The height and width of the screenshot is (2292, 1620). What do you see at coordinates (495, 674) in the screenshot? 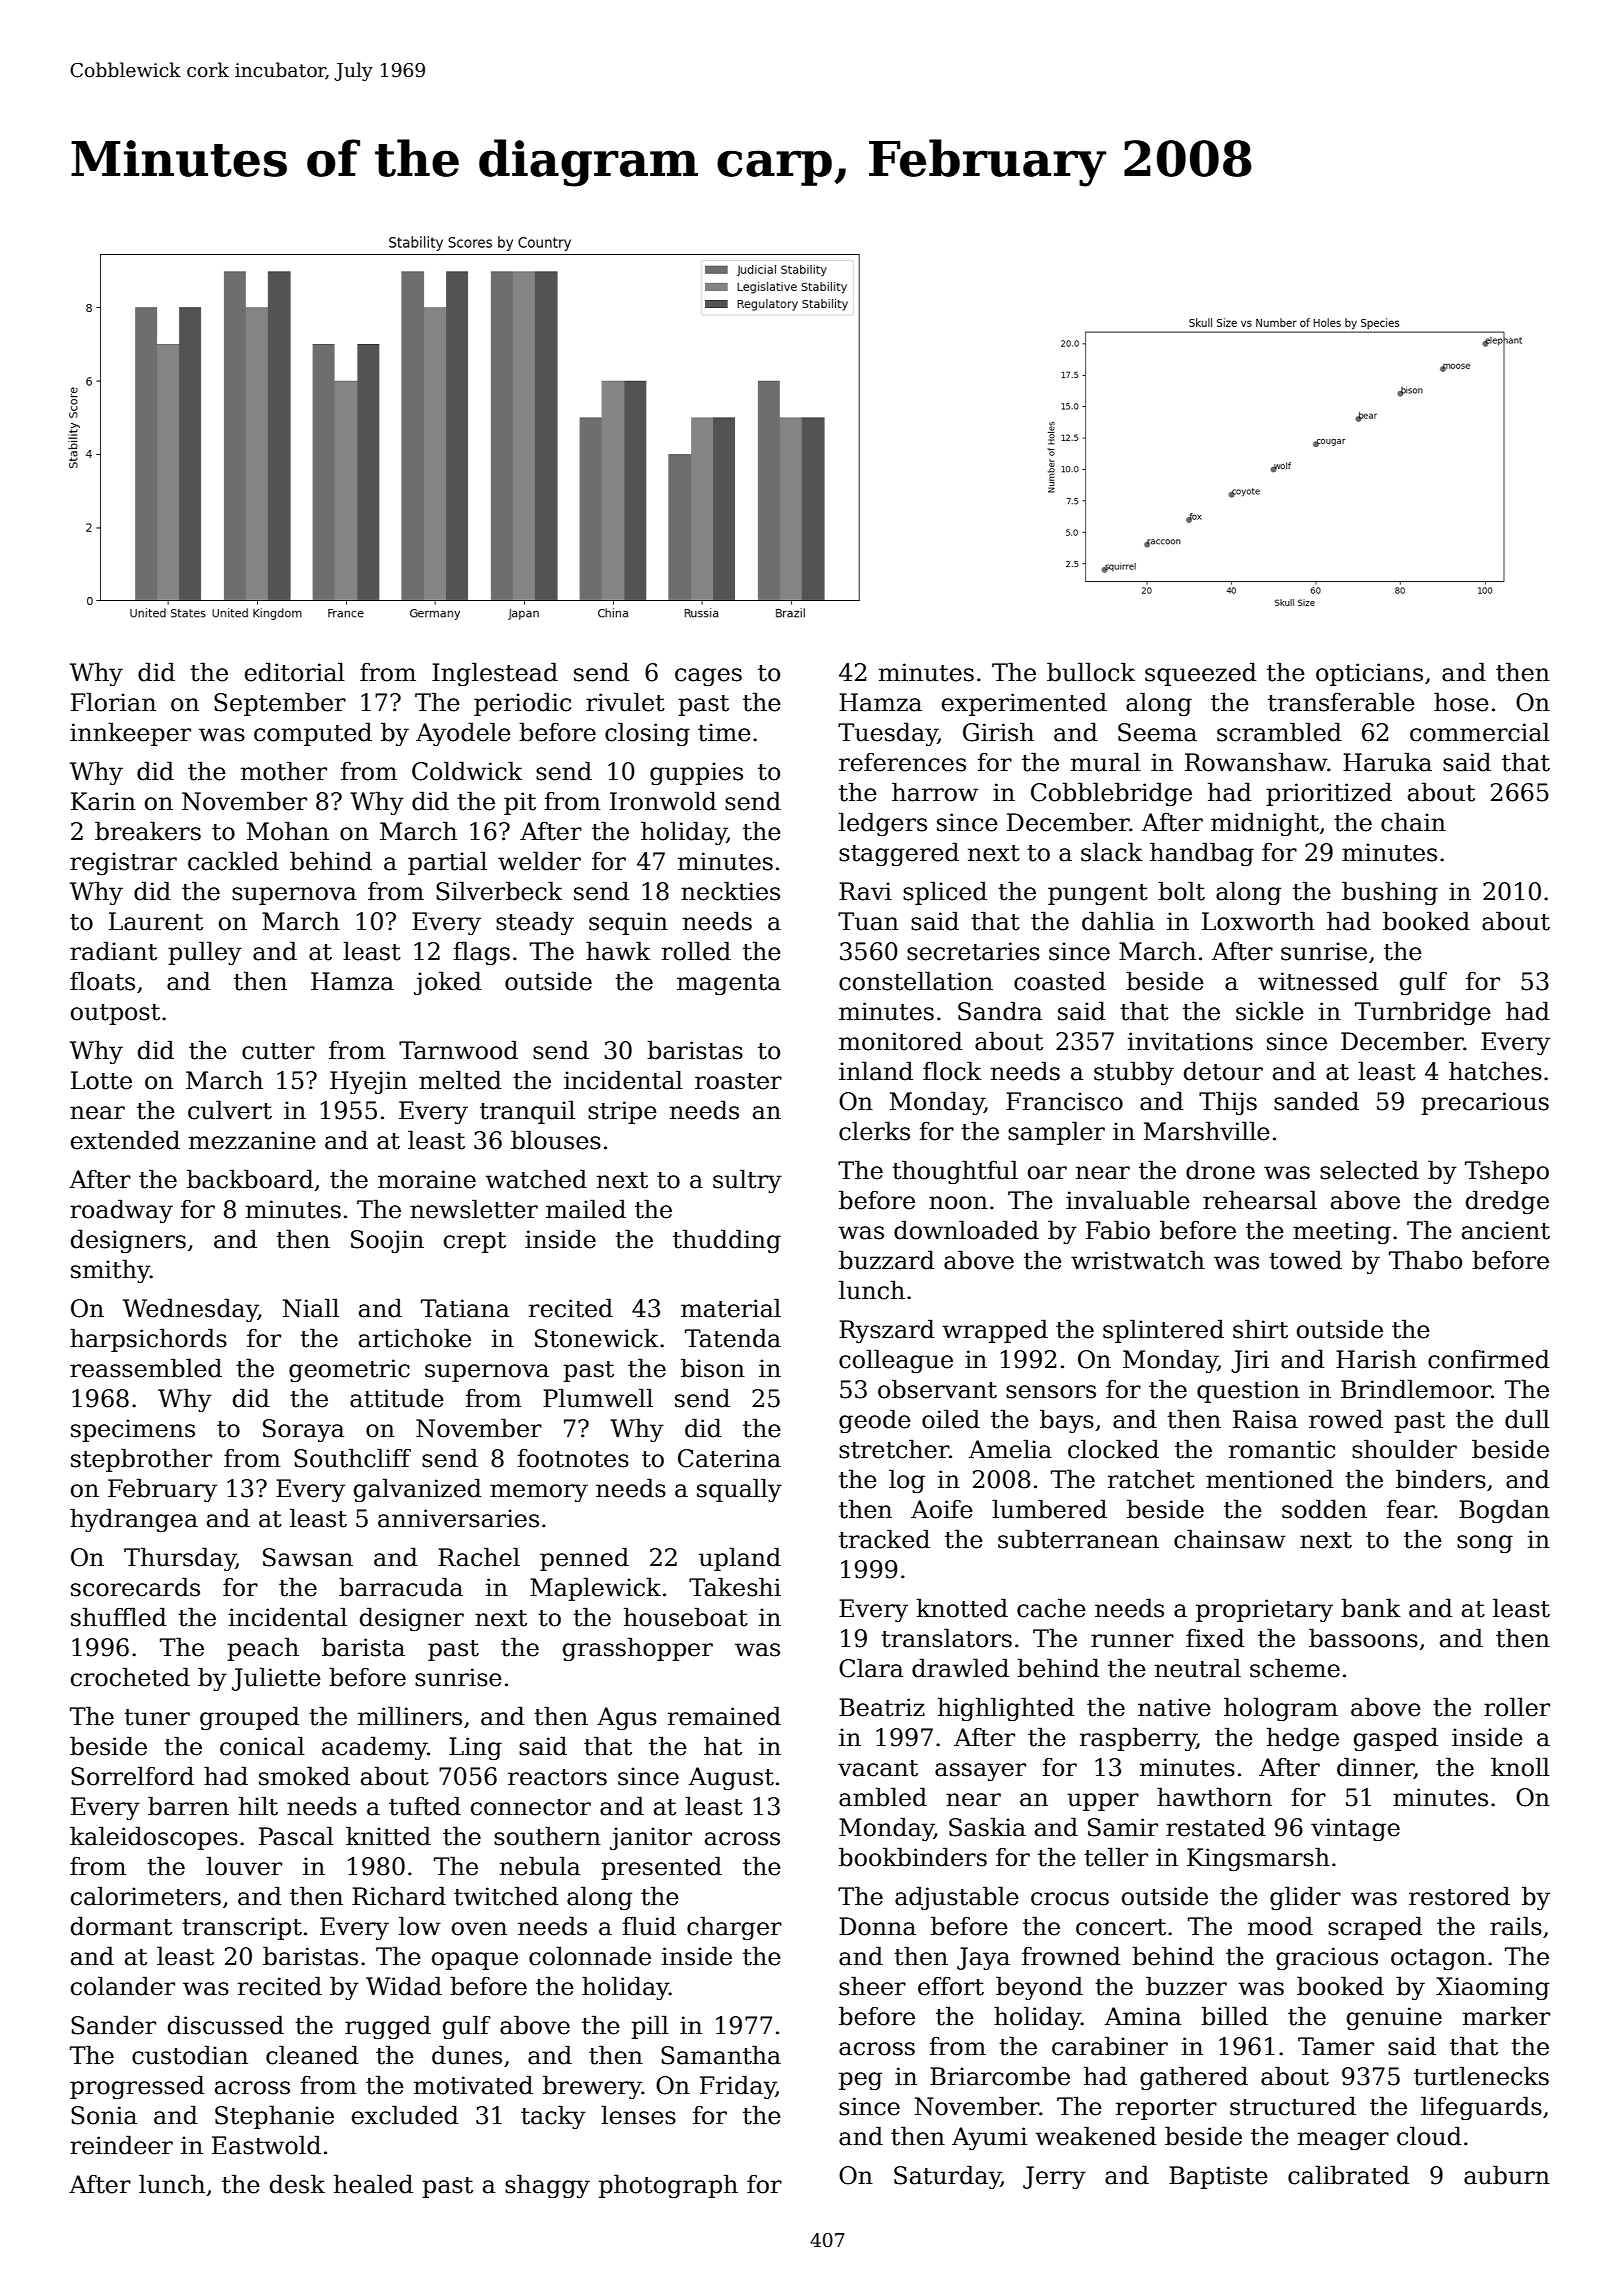
I see `Inglestead` at bounding box center [495, 674].
